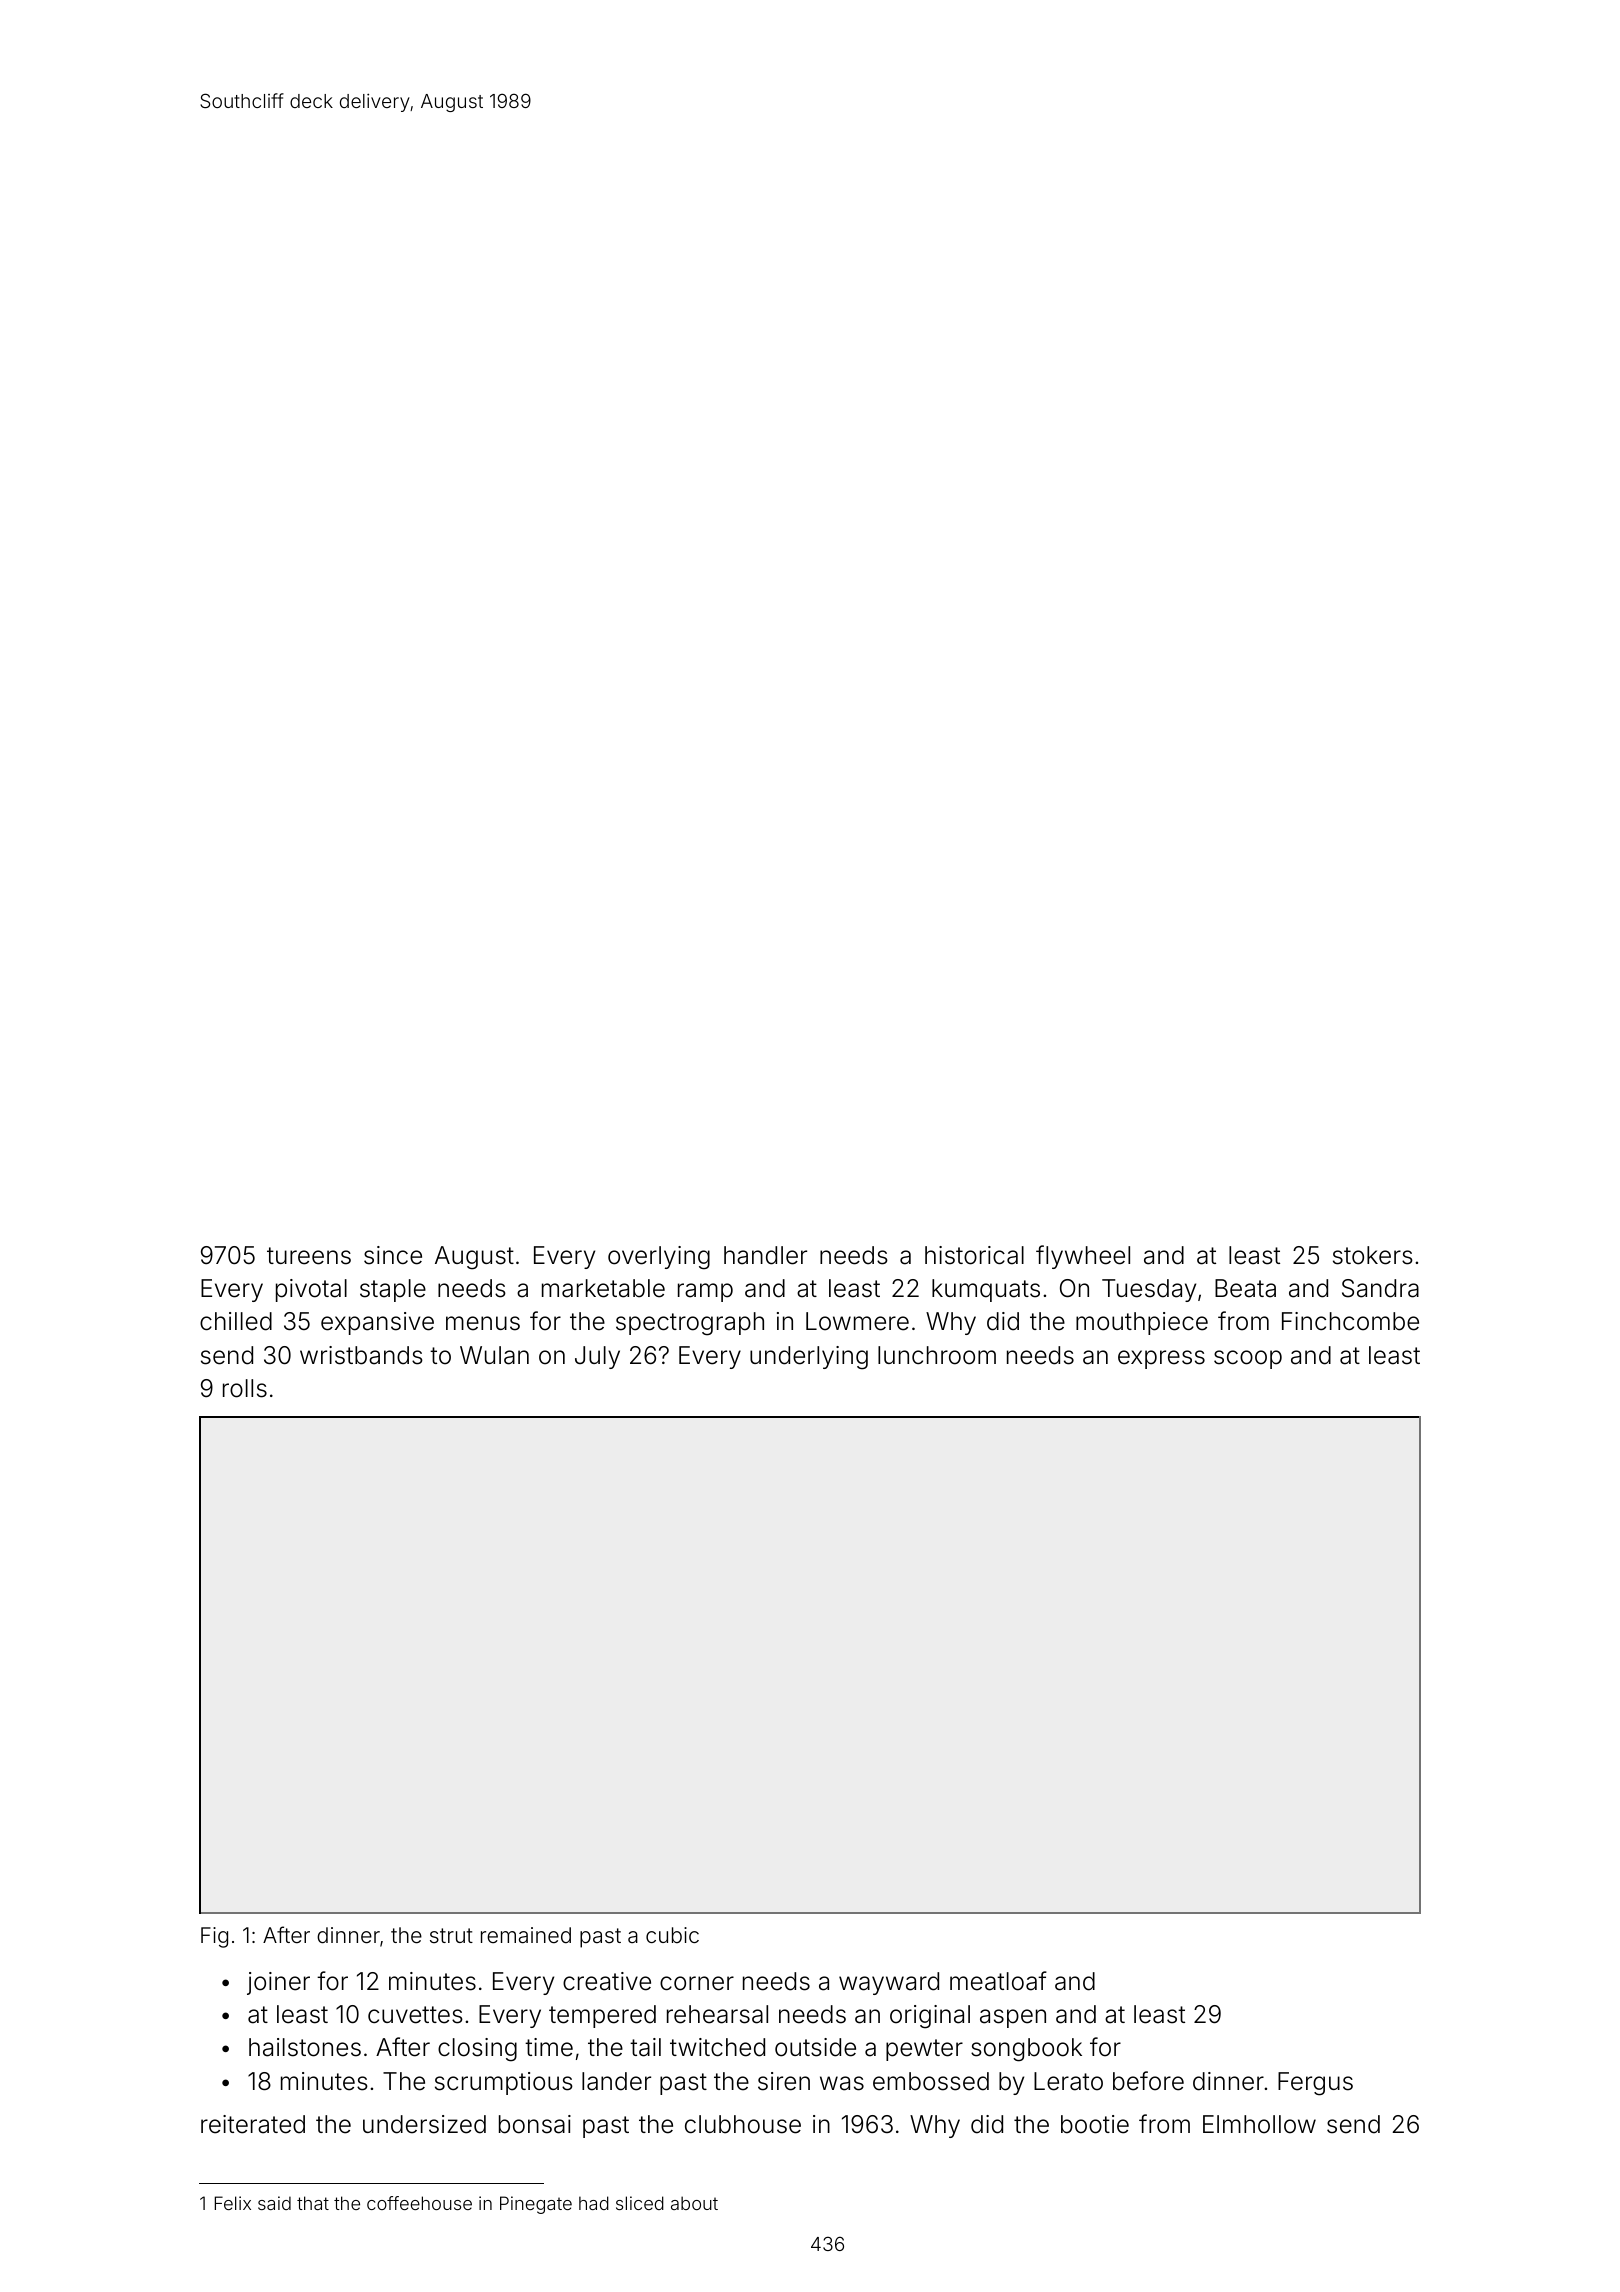 The width and height of the screenshot is (1620, 2292). I want to click on since, so click(393, 1255).
